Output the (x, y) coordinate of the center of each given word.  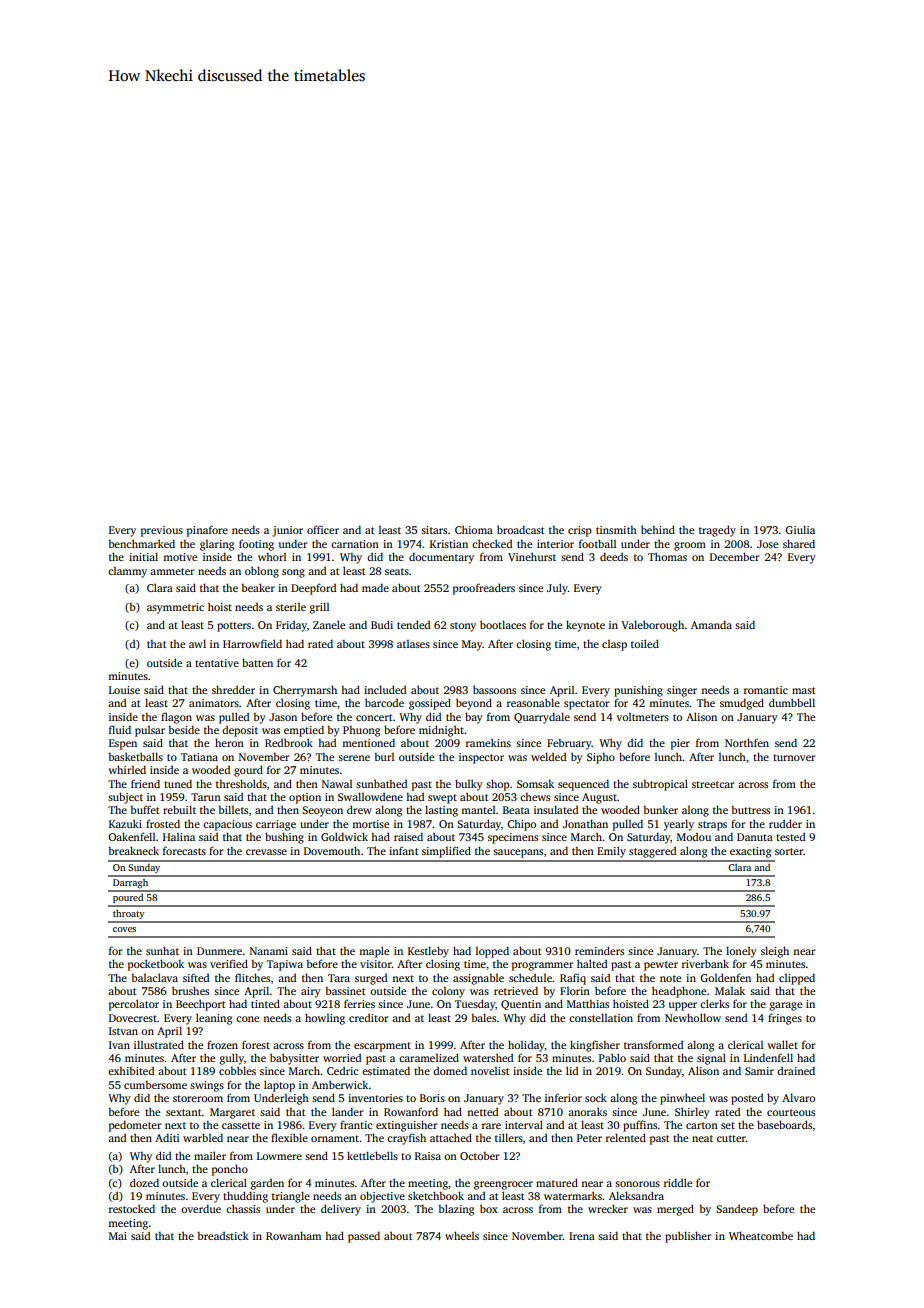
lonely (741, 952)
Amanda (711, 624)
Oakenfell (131, 836)
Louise (124, 690)
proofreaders (484, 589)
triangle (291, 1197)
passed (364, 1237)
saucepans (518, 853)
